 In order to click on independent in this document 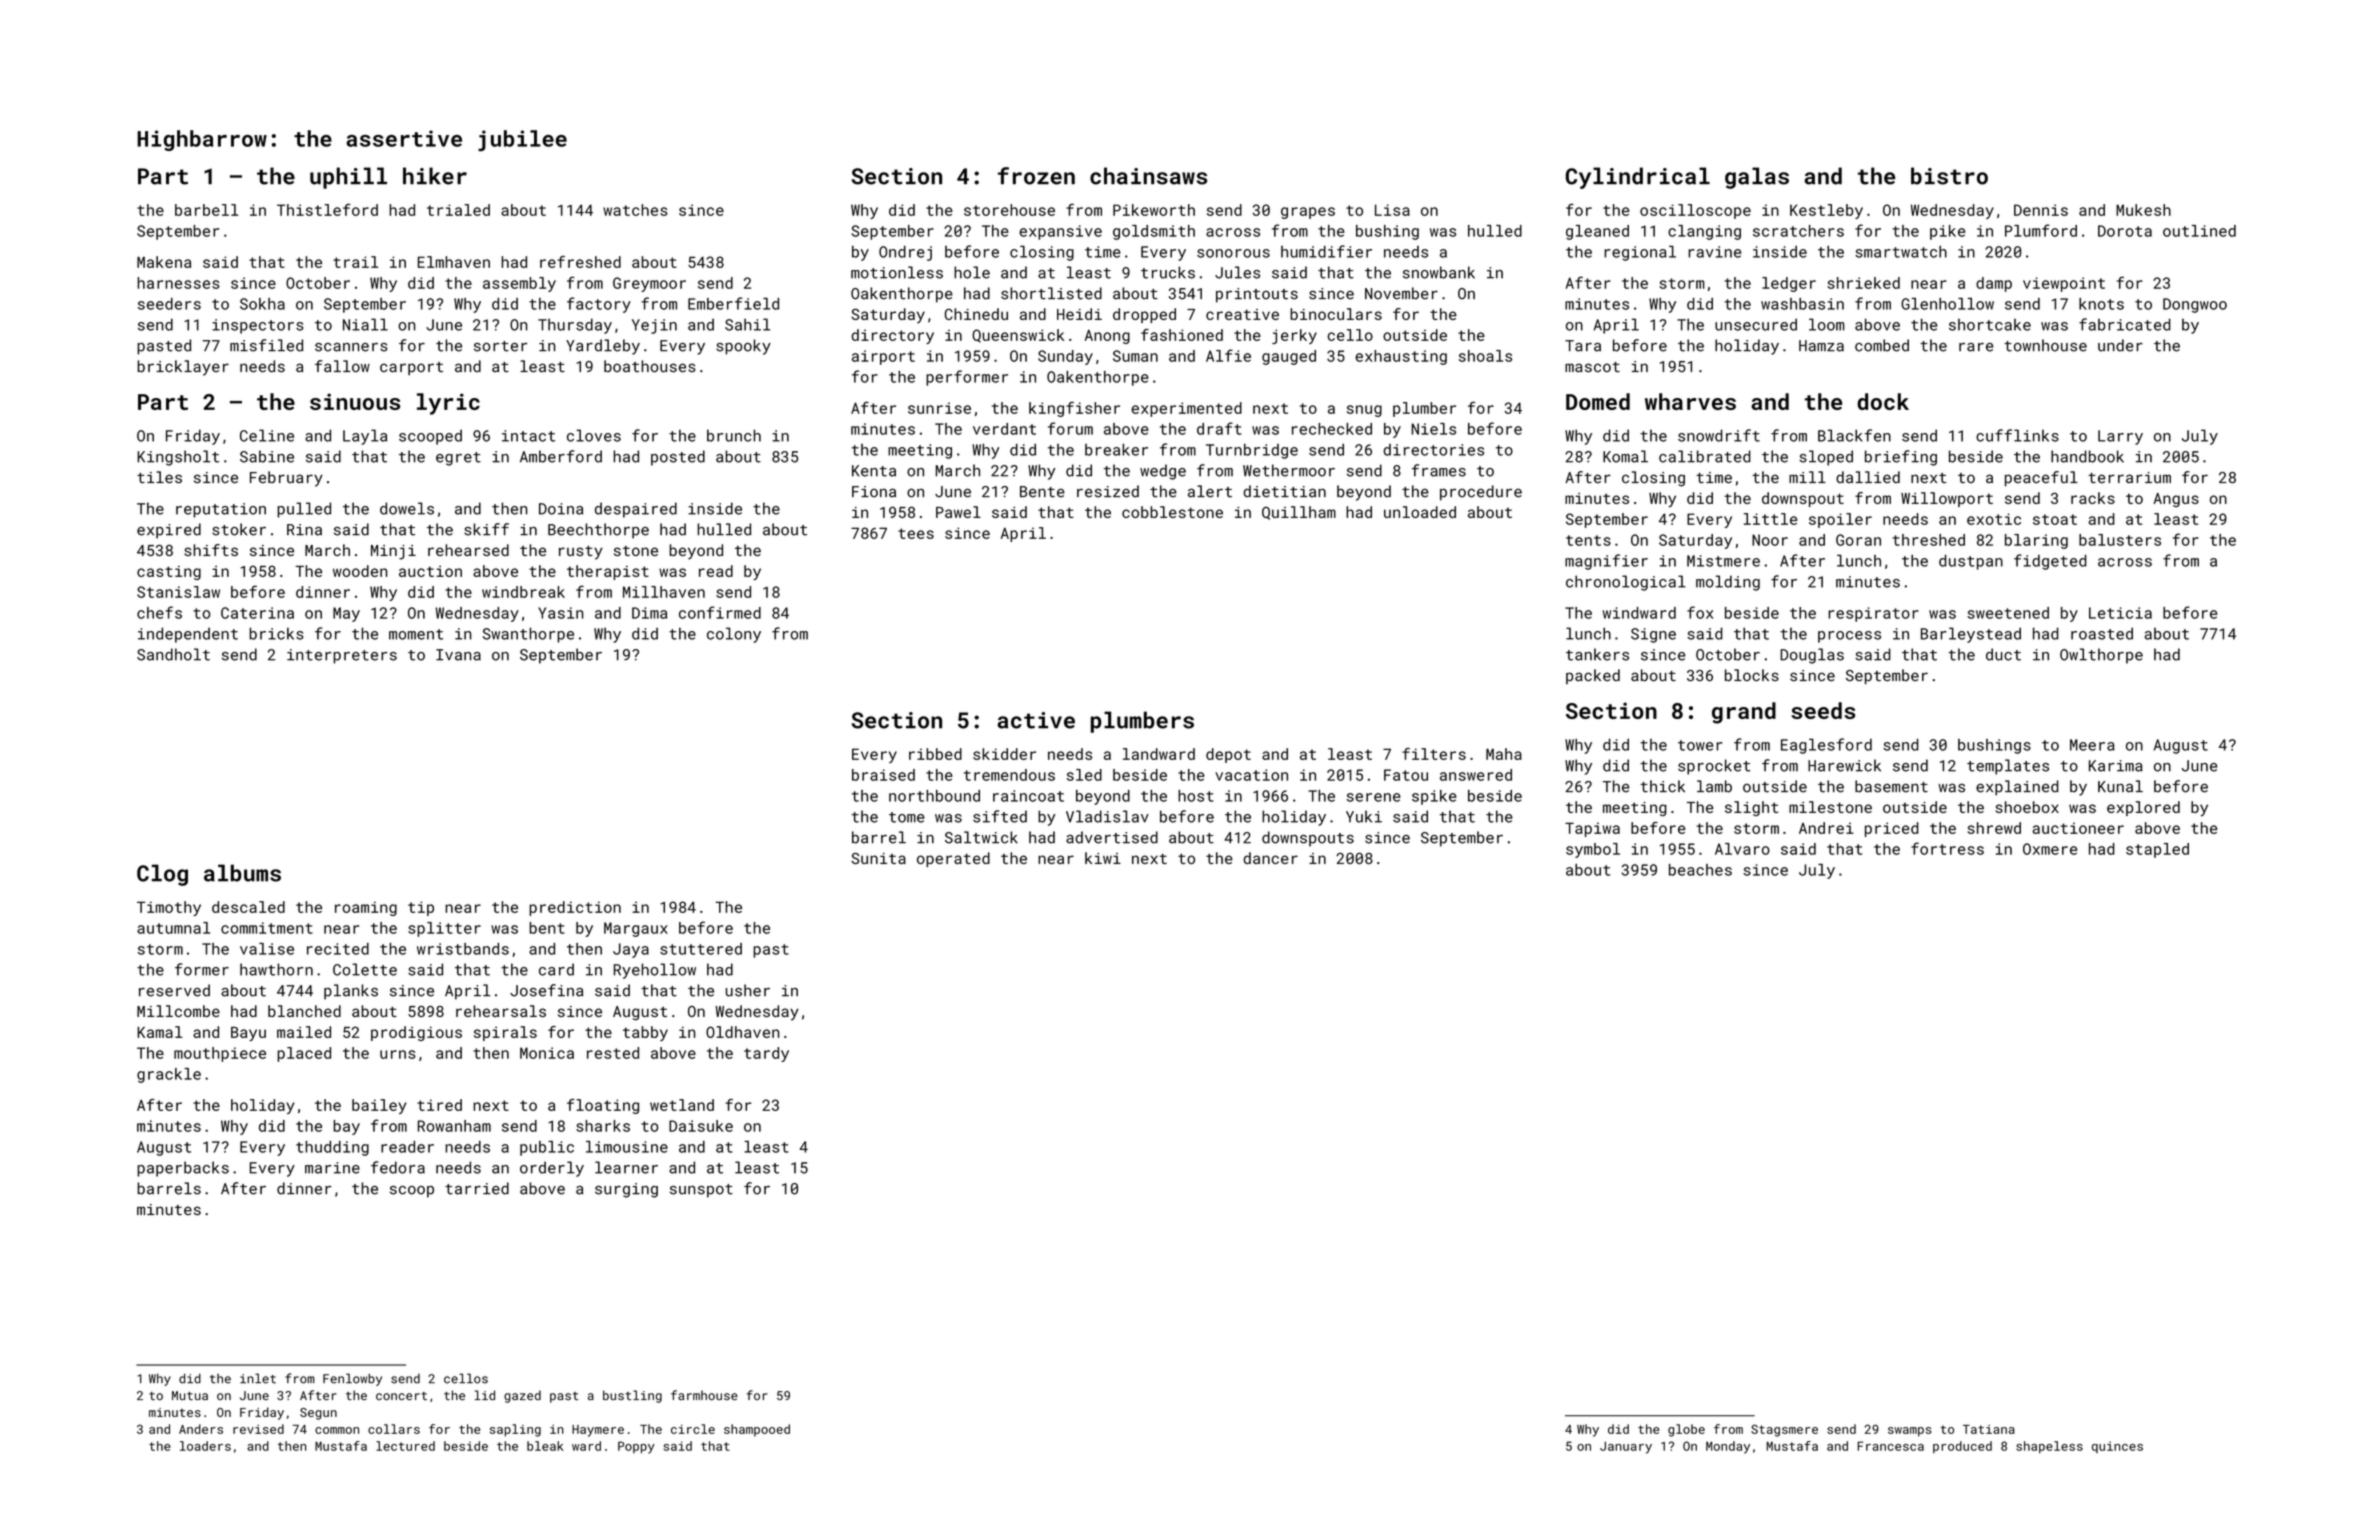, I will do `click(188, 635)`.
